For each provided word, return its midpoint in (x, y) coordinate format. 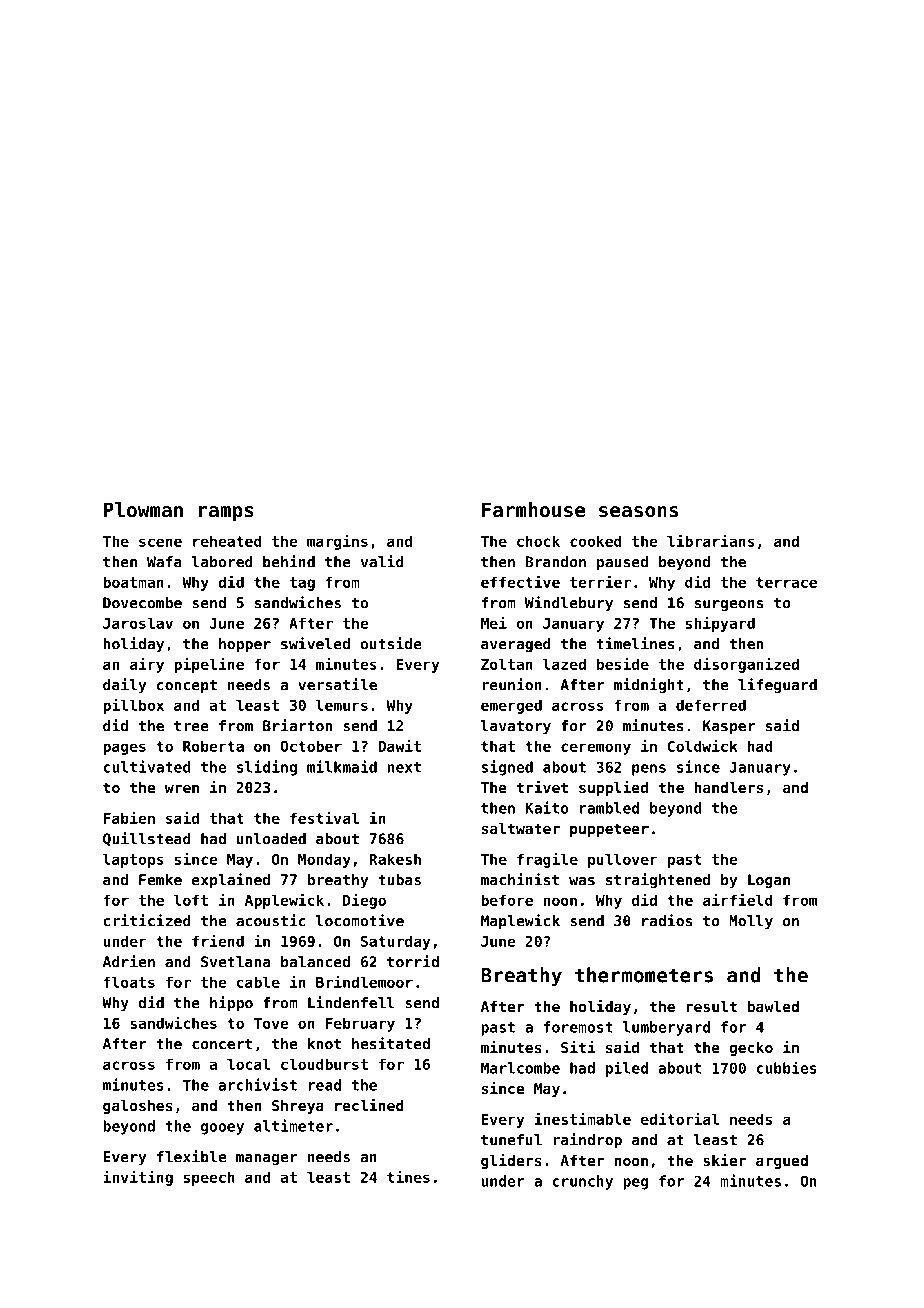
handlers (728, 787)
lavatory (516, 727)
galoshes (138, 1107)
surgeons (729, 606)
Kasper (729, 727)
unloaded (271, 839)
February (360, 1024)
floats (129, 982)
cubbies (786, 1068)
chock (538, 541)
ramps (226, 513)
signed (507, 768)
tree (191, 726)
